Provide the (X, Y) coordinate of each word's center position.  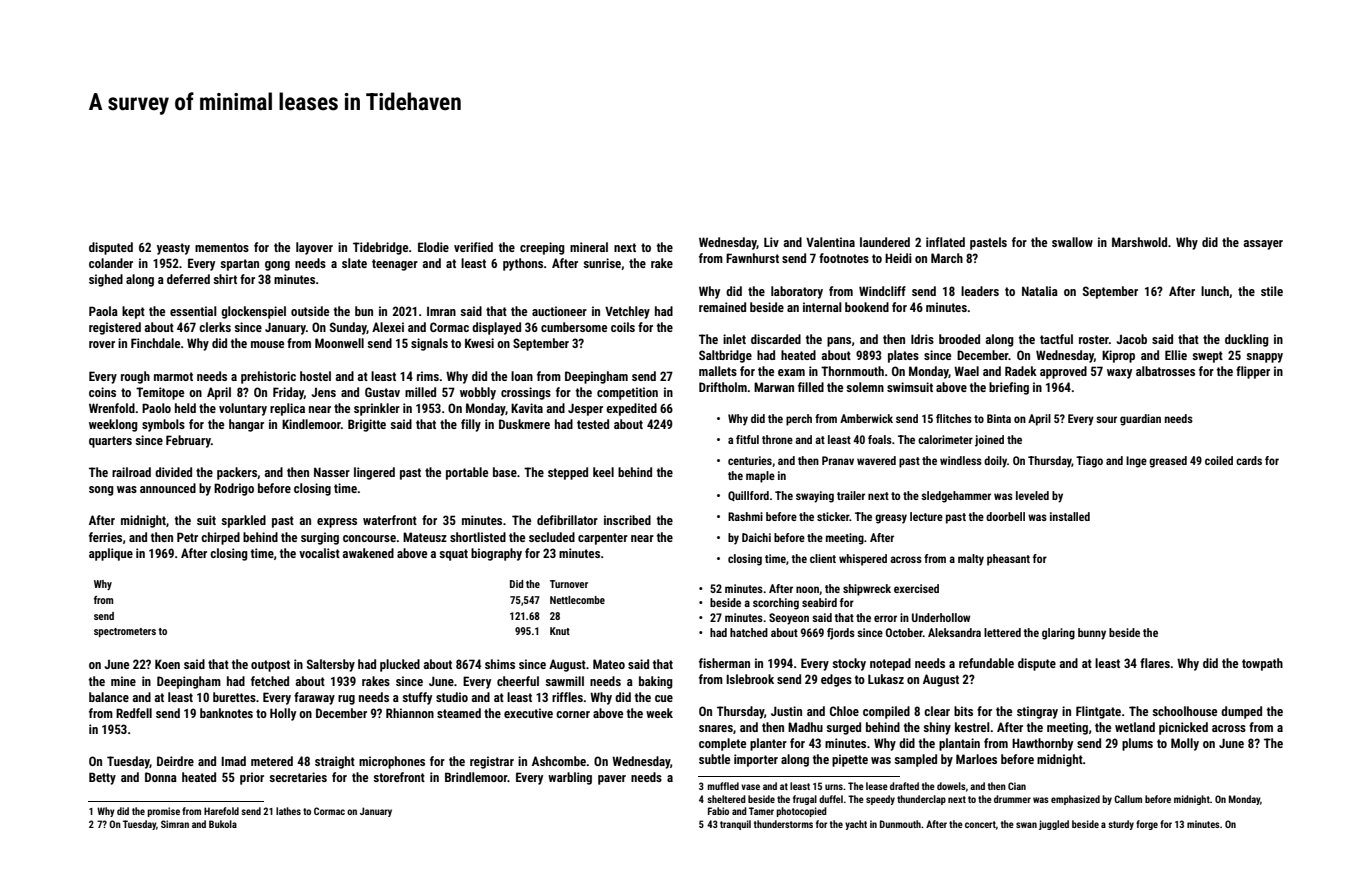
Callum (1128, 799)
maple (760, 477)
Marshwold (1139, 242)
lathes (288, 811)
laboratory (797, 292)
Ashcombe (559, 761)
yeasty (173, 249)
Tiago (1089, 462)
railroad (131, 472)
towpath (1262, 664)
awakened (368, 553)
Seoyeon (789, 619)
